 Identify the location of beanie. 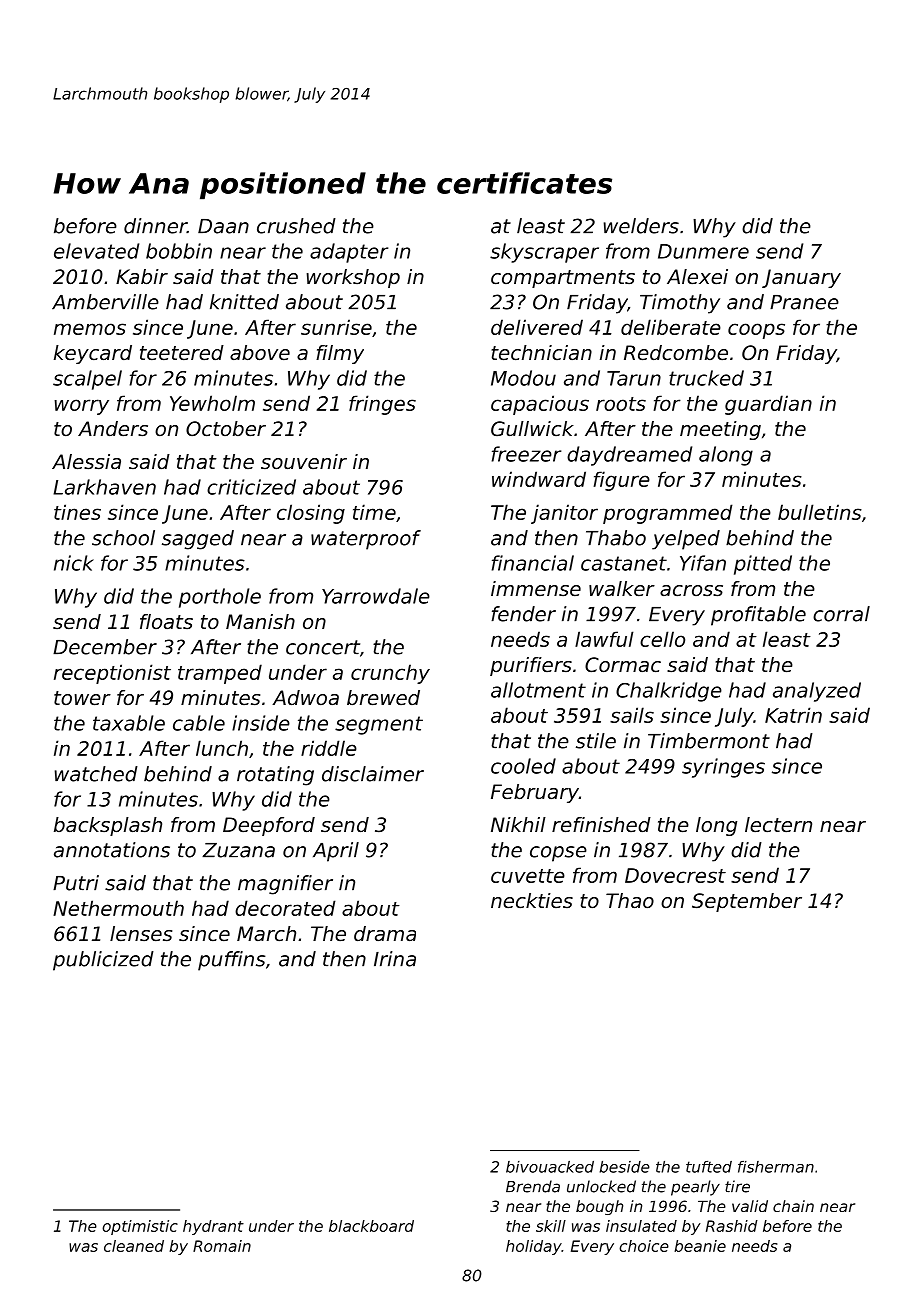
(700, 1246).
